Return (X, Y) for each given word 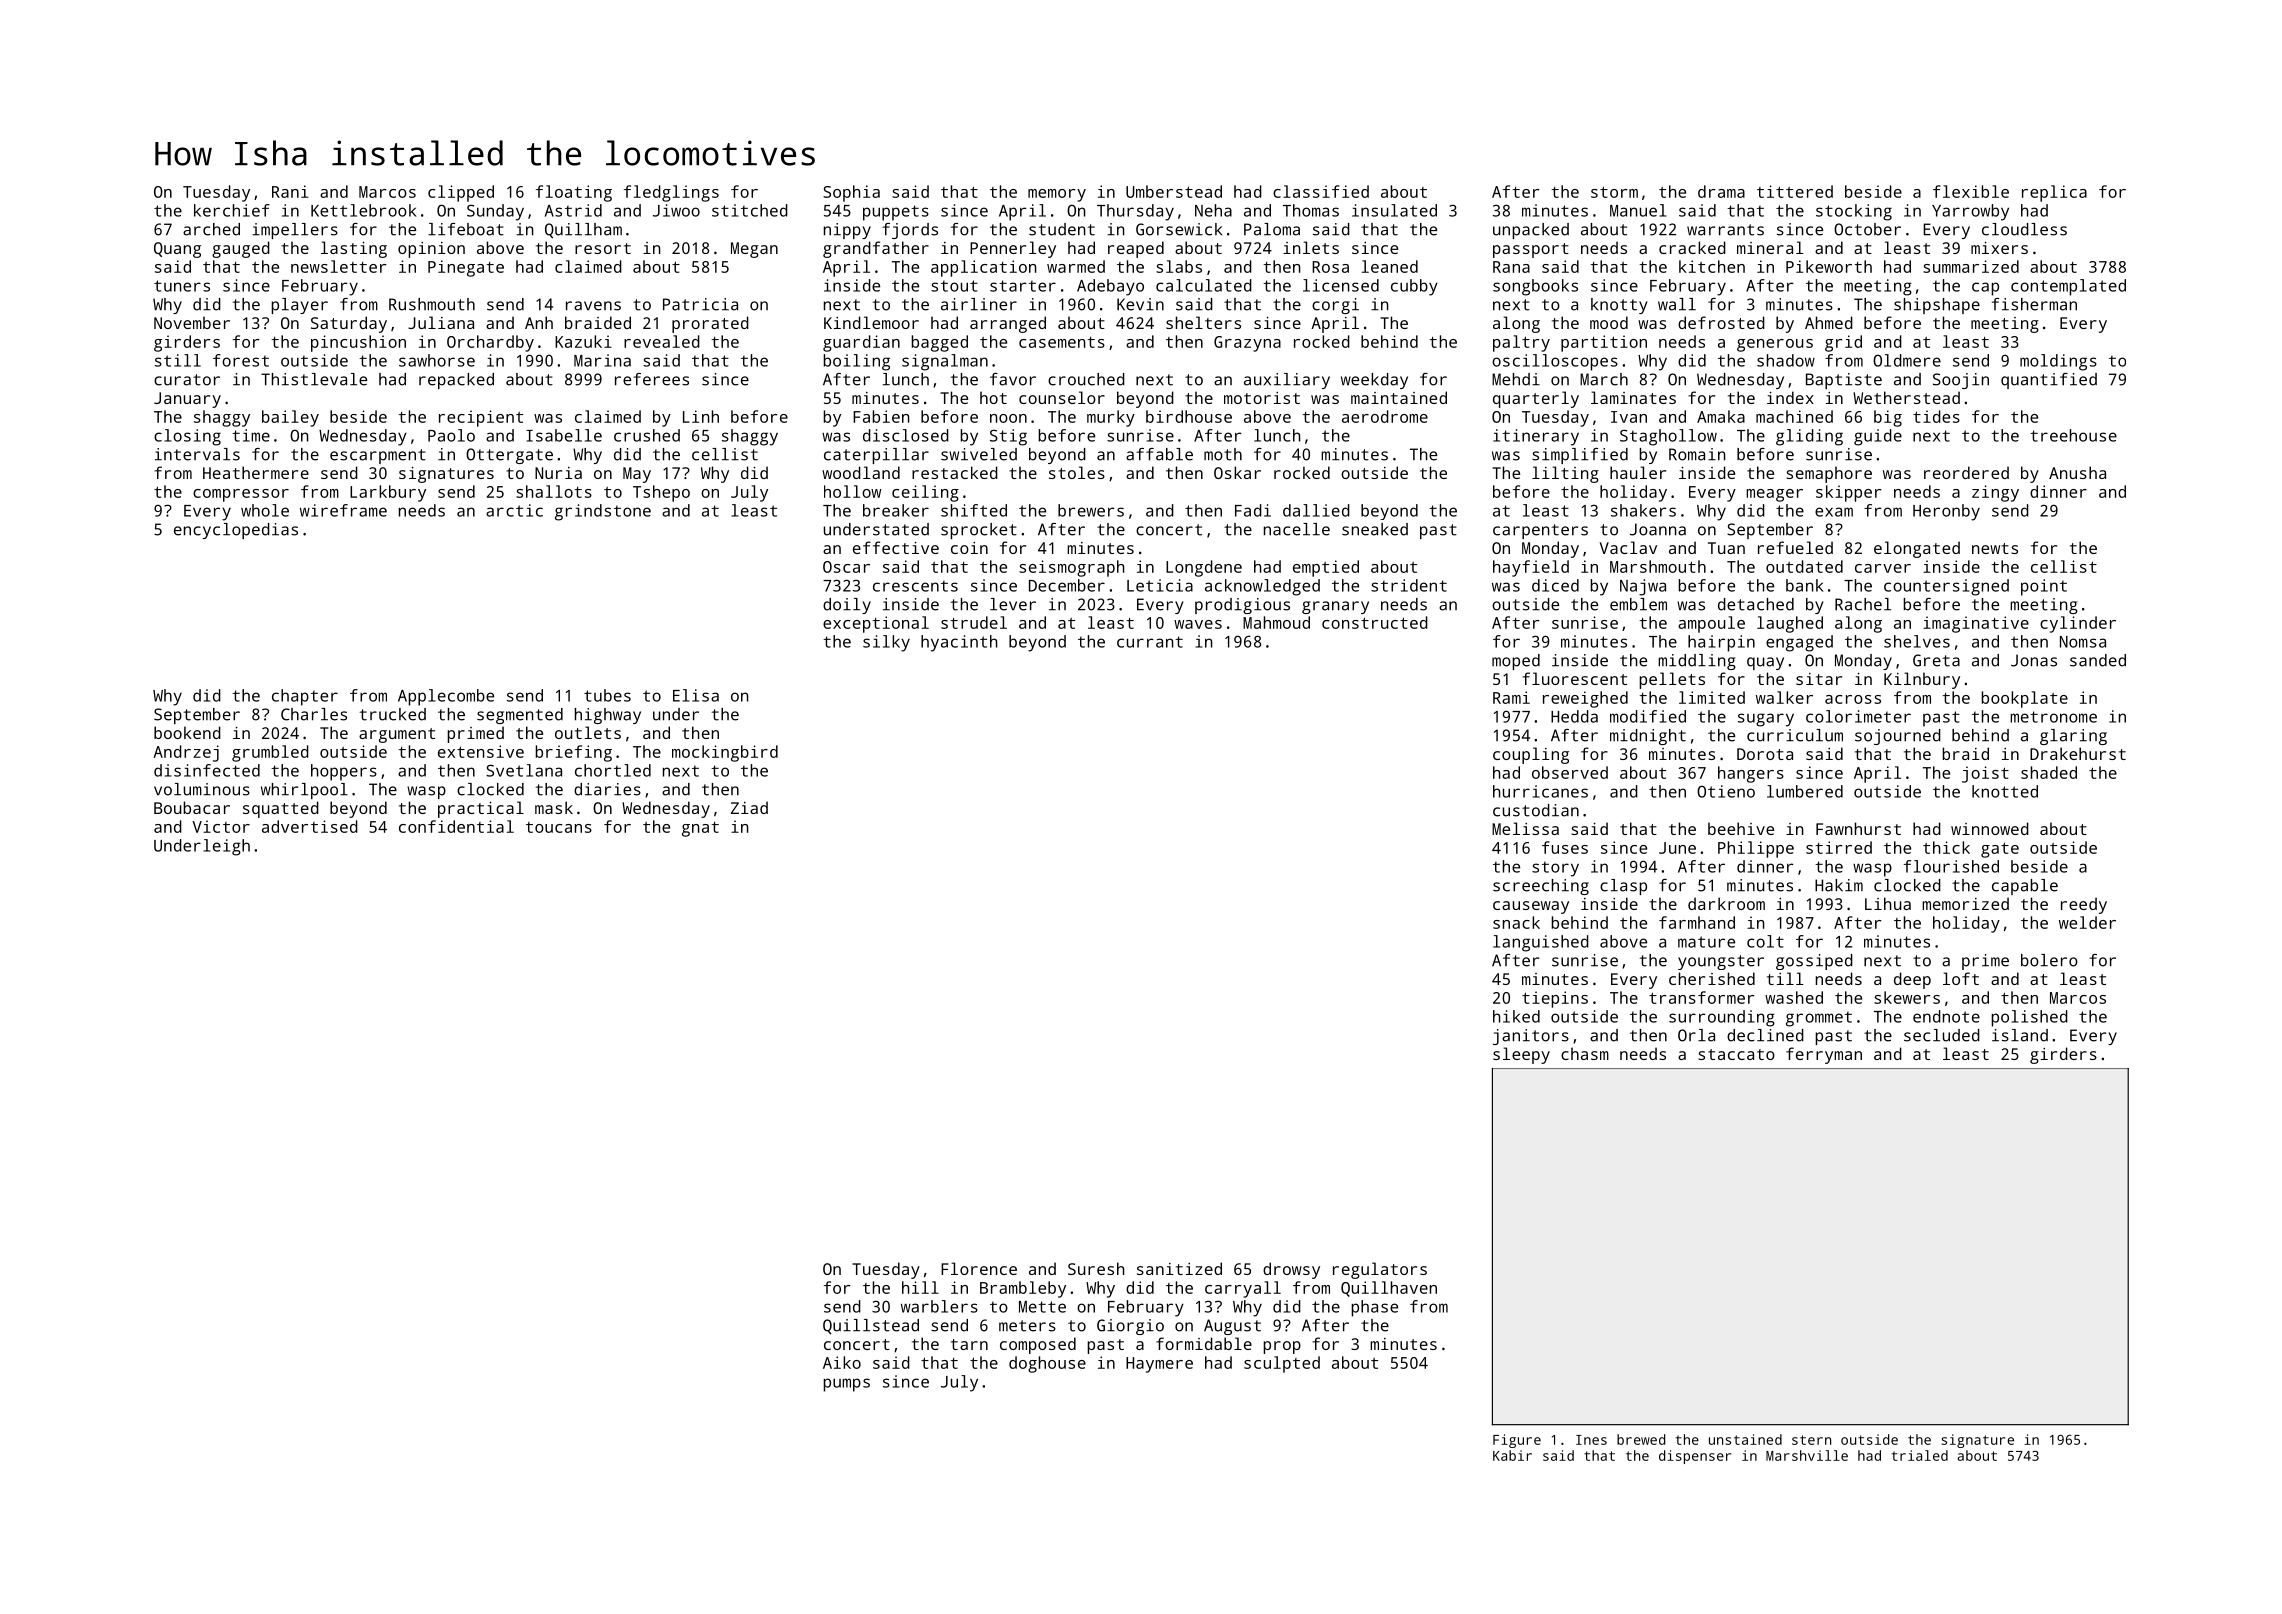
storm (1614, 192)
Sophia (851, 193)
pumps (846, 1385)
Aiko (842, 1362)
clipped (461, 193)
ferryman (1824, 1055)
